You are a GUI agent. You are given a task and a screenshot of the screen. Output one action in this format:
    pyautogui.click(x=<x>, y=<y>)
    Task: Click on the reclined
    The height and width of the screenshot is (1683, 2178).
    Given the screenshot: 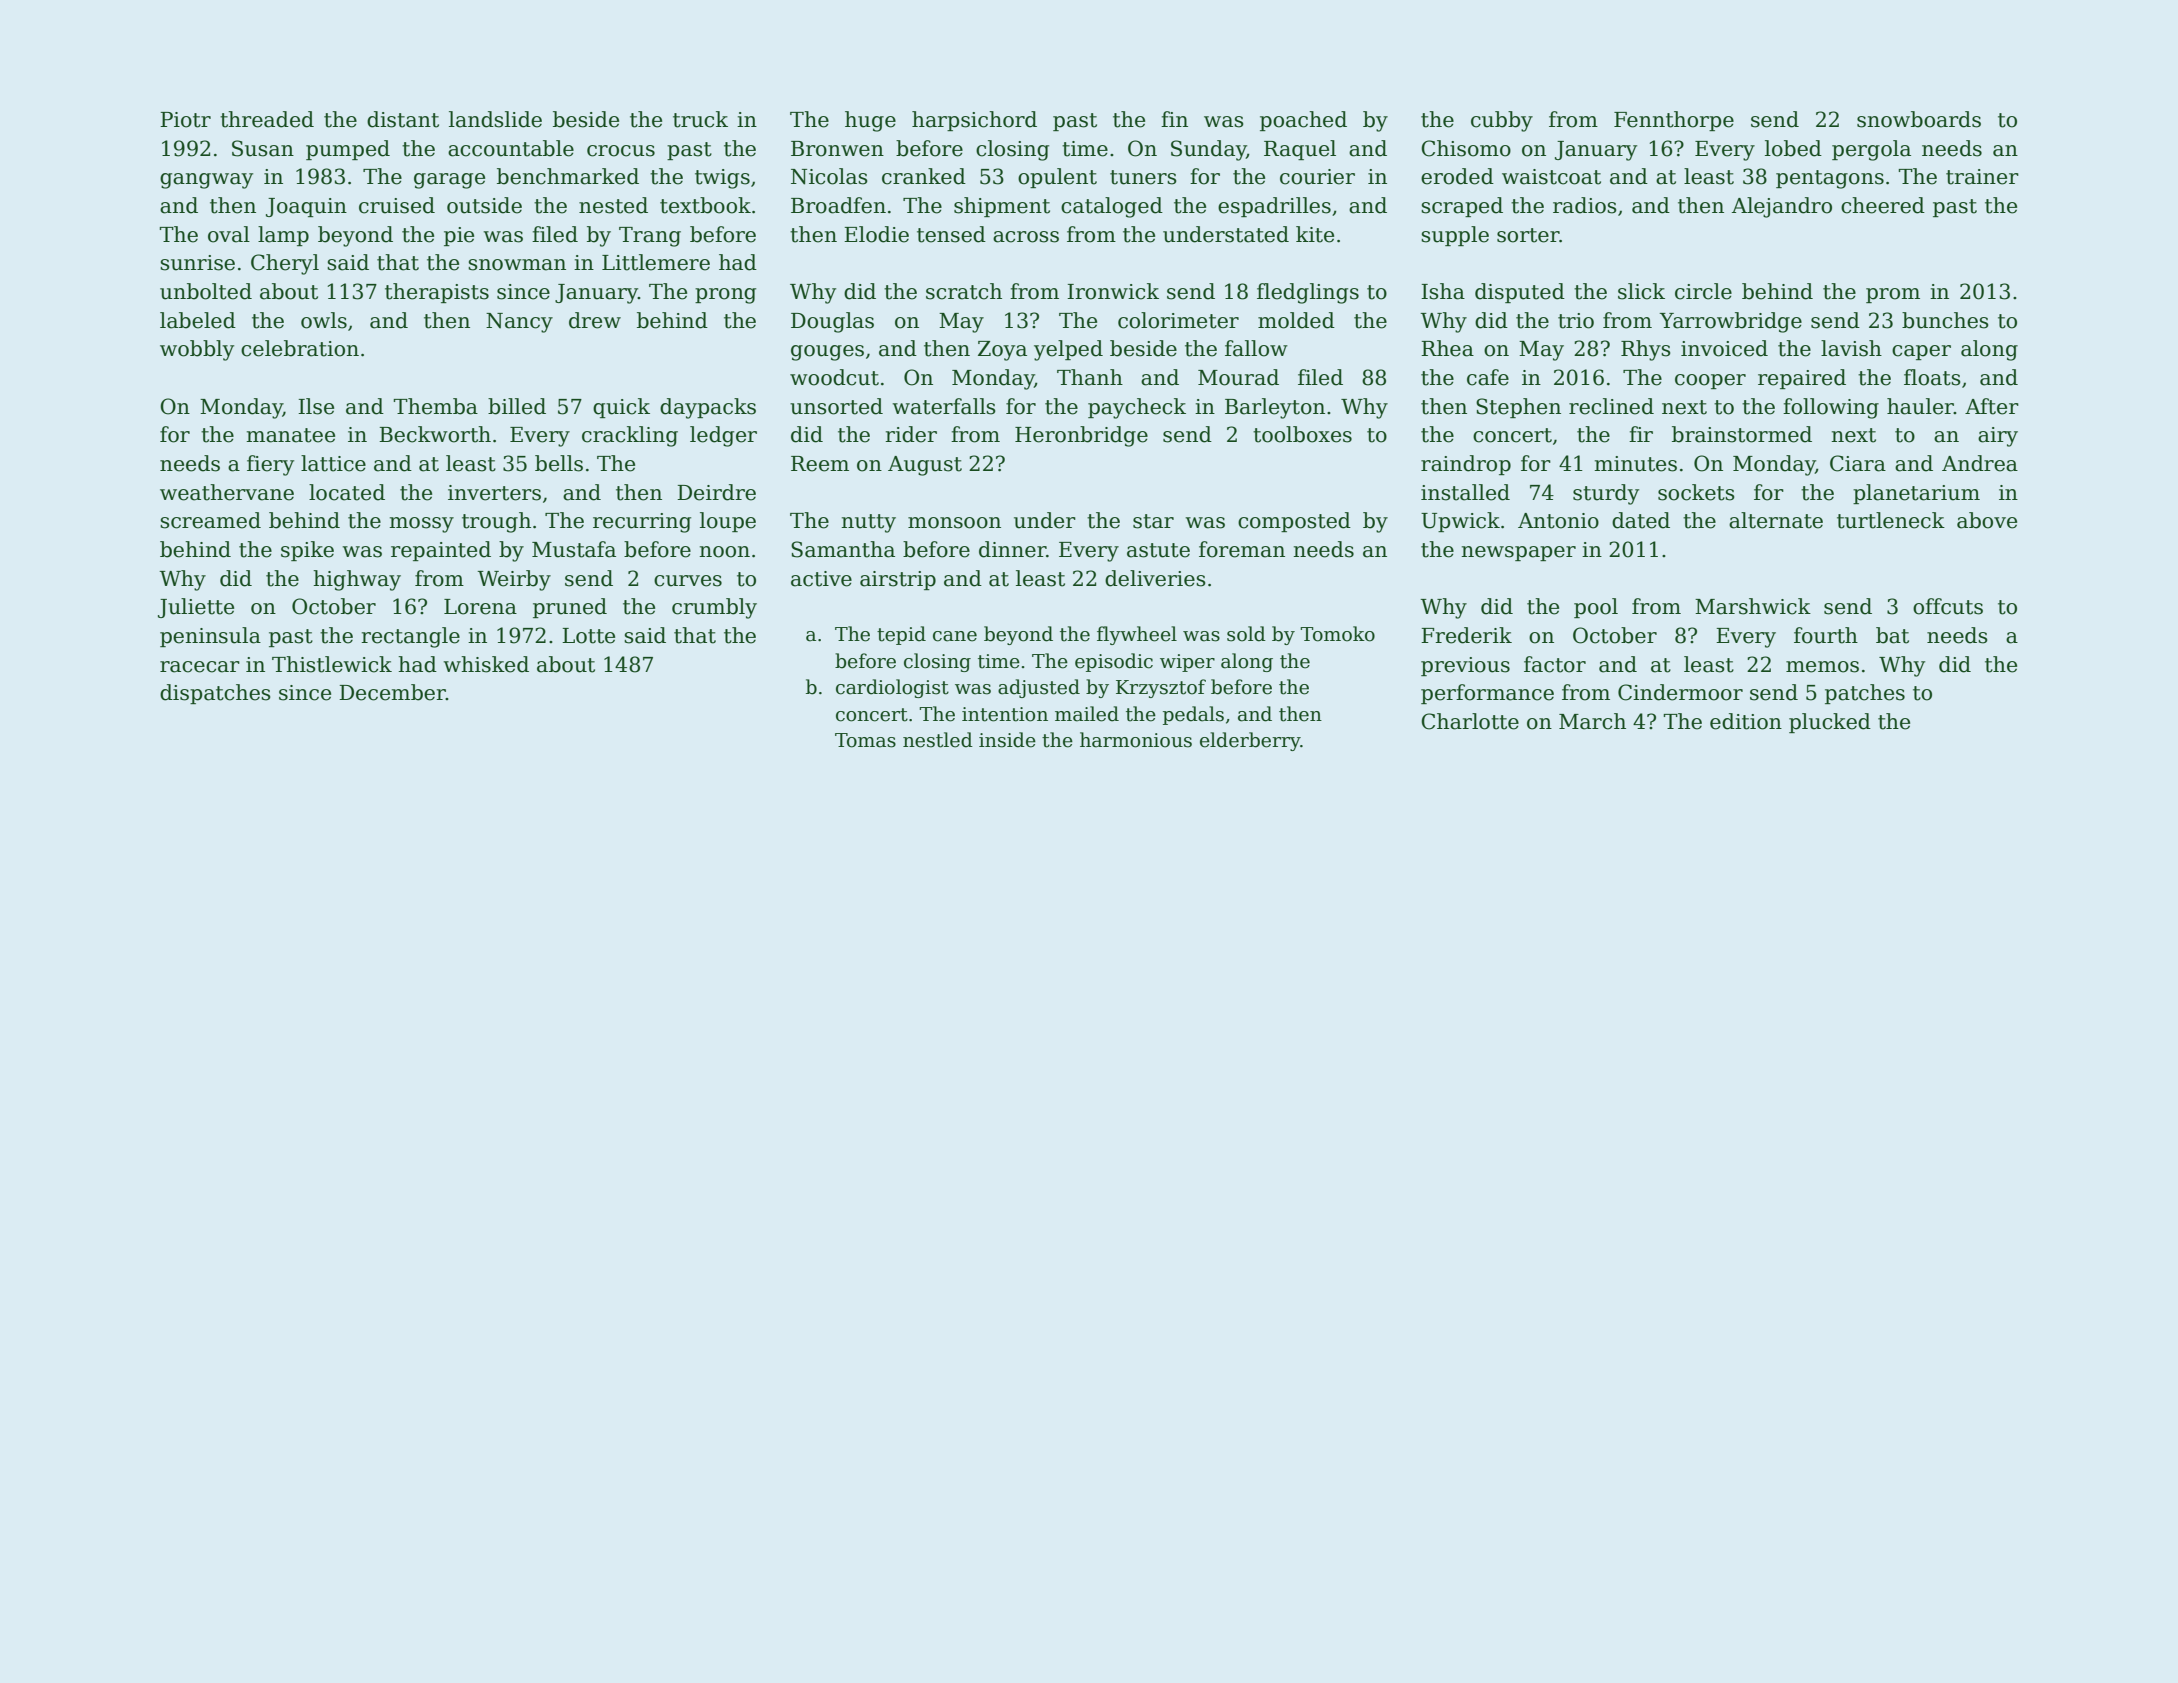 What is the action you would take?
    pyautogui.click(x=1611, y=406)
